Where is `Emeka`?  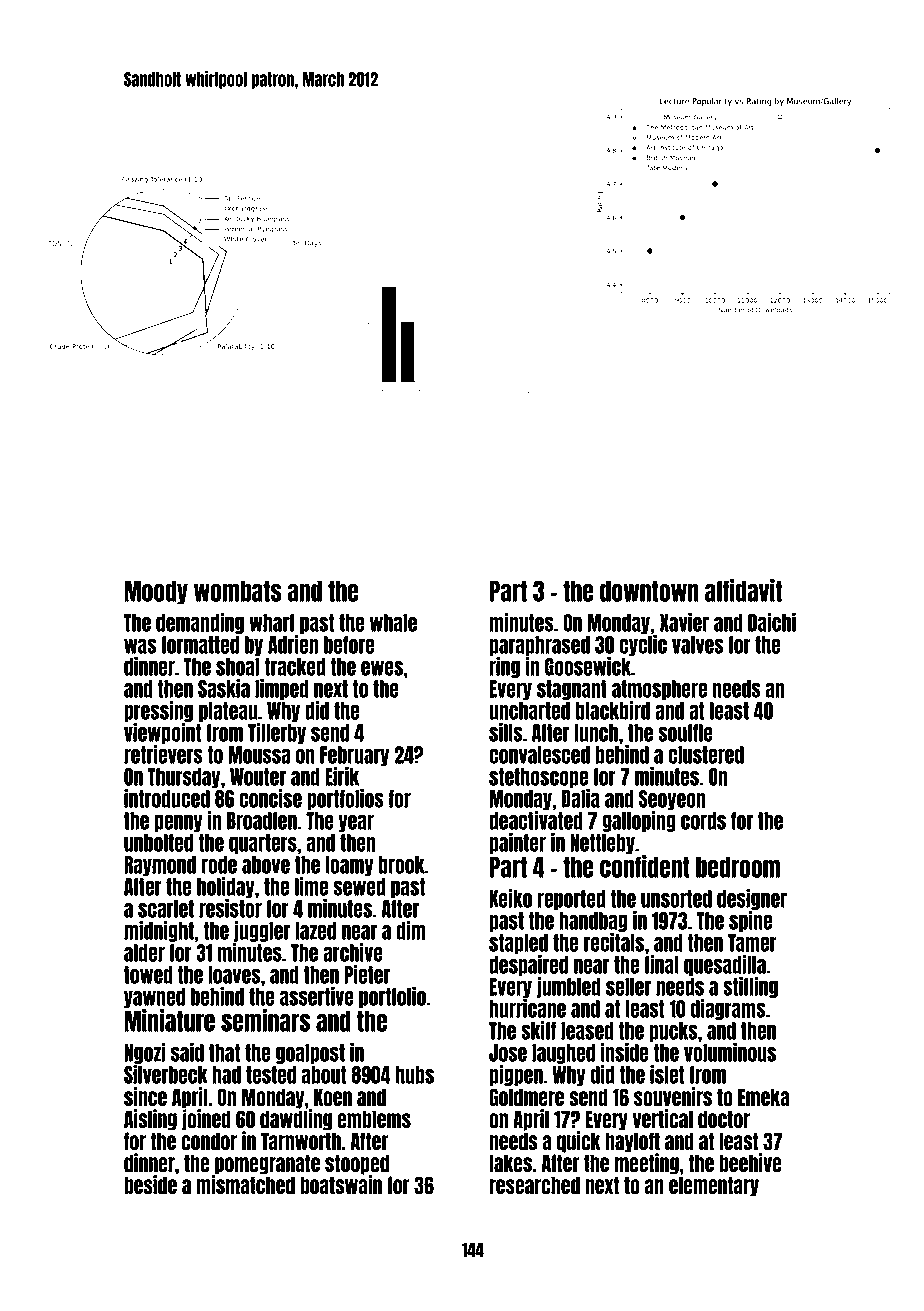 Emeka is located at coordinates (763, 1097).
